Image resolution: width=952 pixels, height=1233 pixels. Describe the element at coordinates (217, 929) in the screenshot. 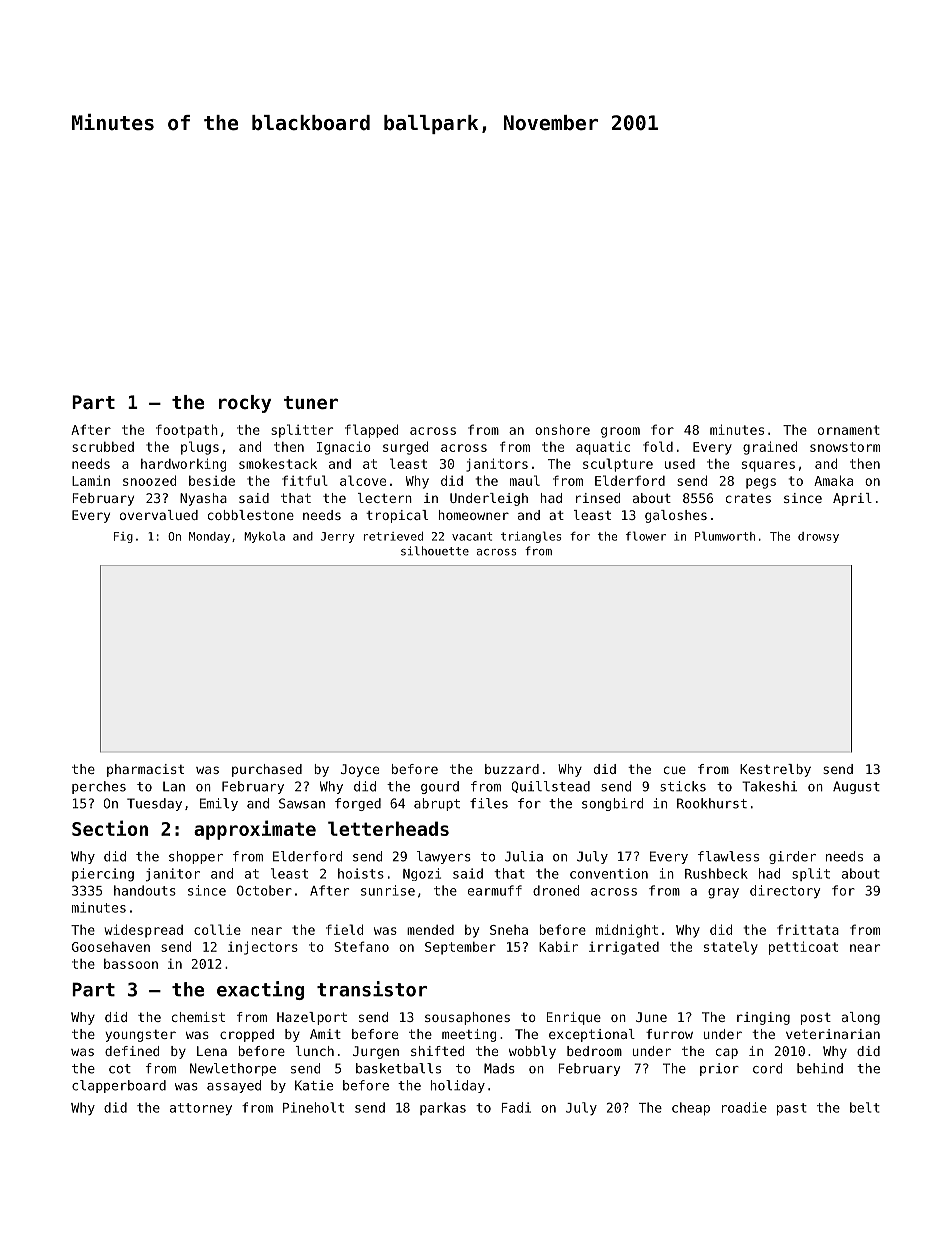

I see `collie` at that location.
